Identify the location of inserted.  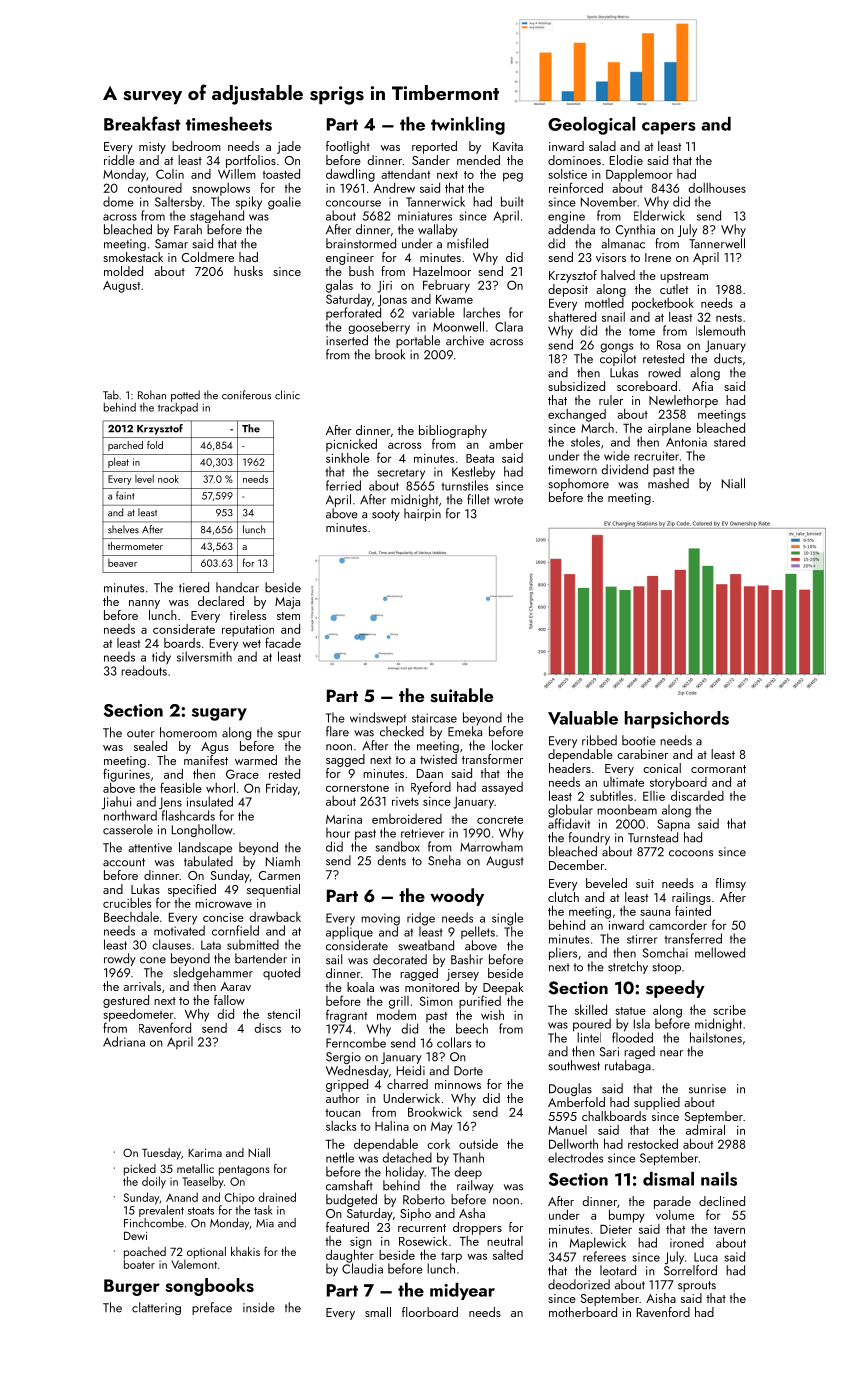
(347, 340).
